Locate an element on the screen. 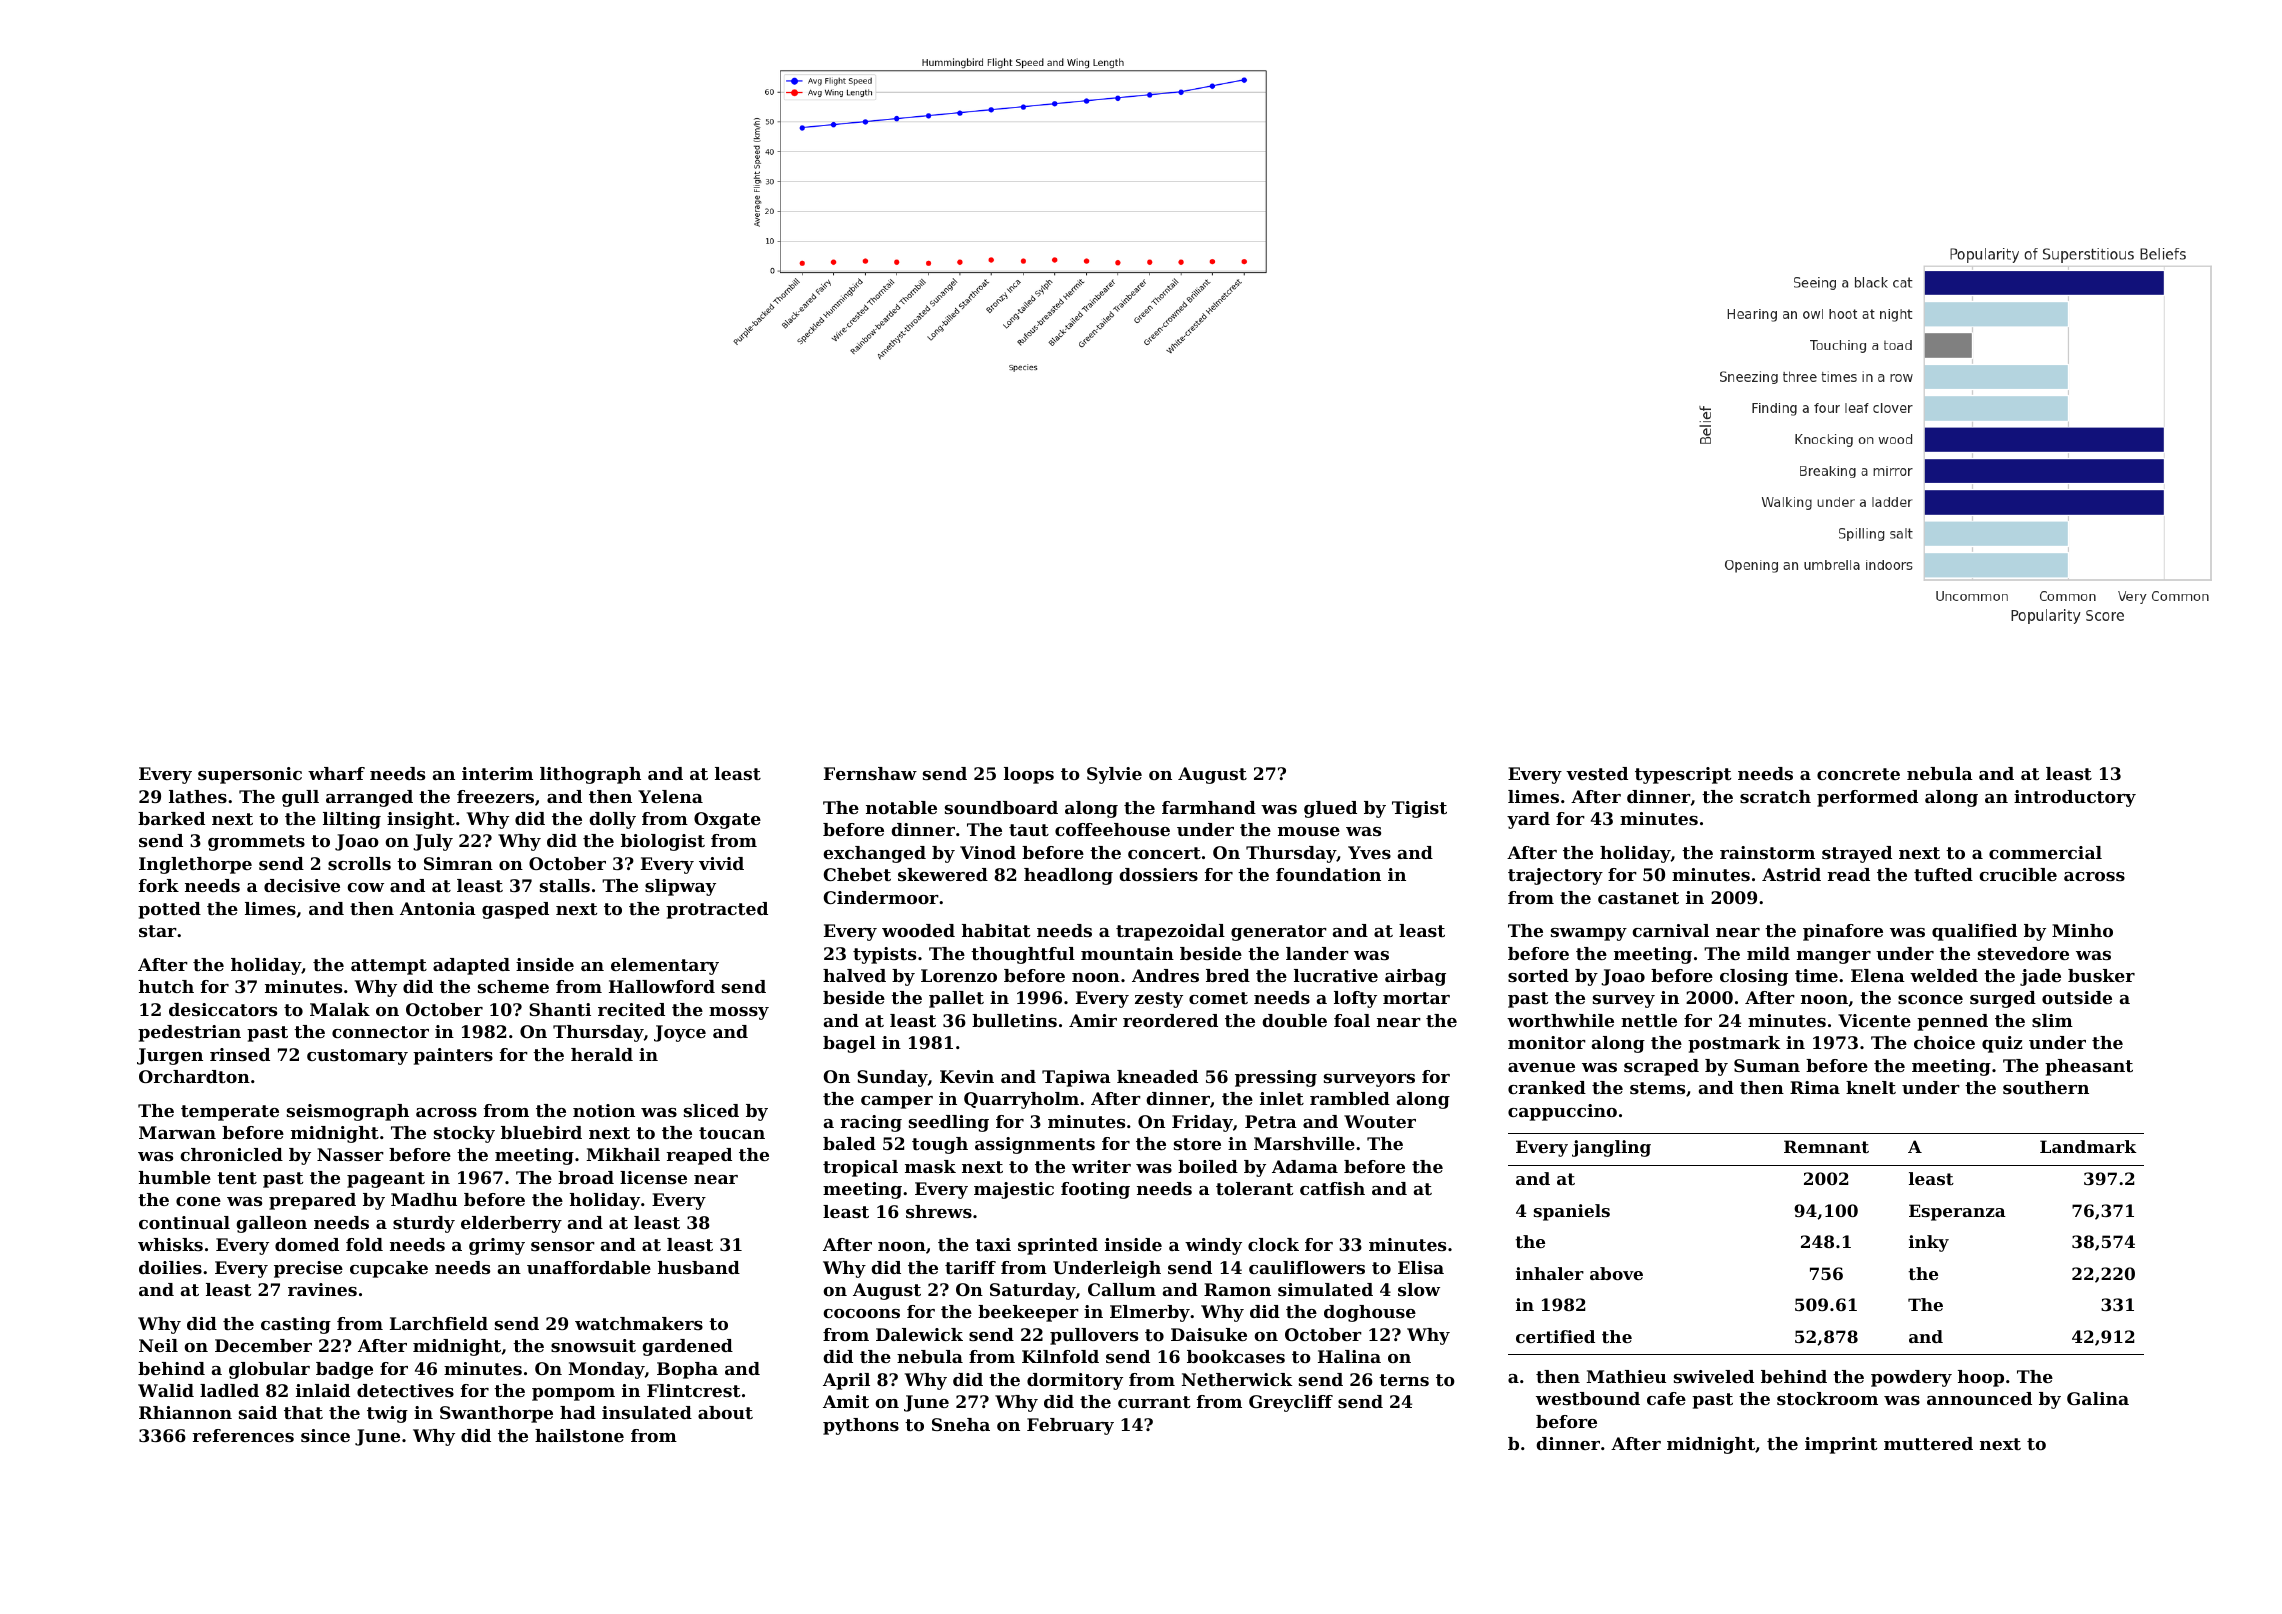 Image resolution: width=2282 pixels, height=1614 pixels. simulated is located at coordinates (1325, 1289).
